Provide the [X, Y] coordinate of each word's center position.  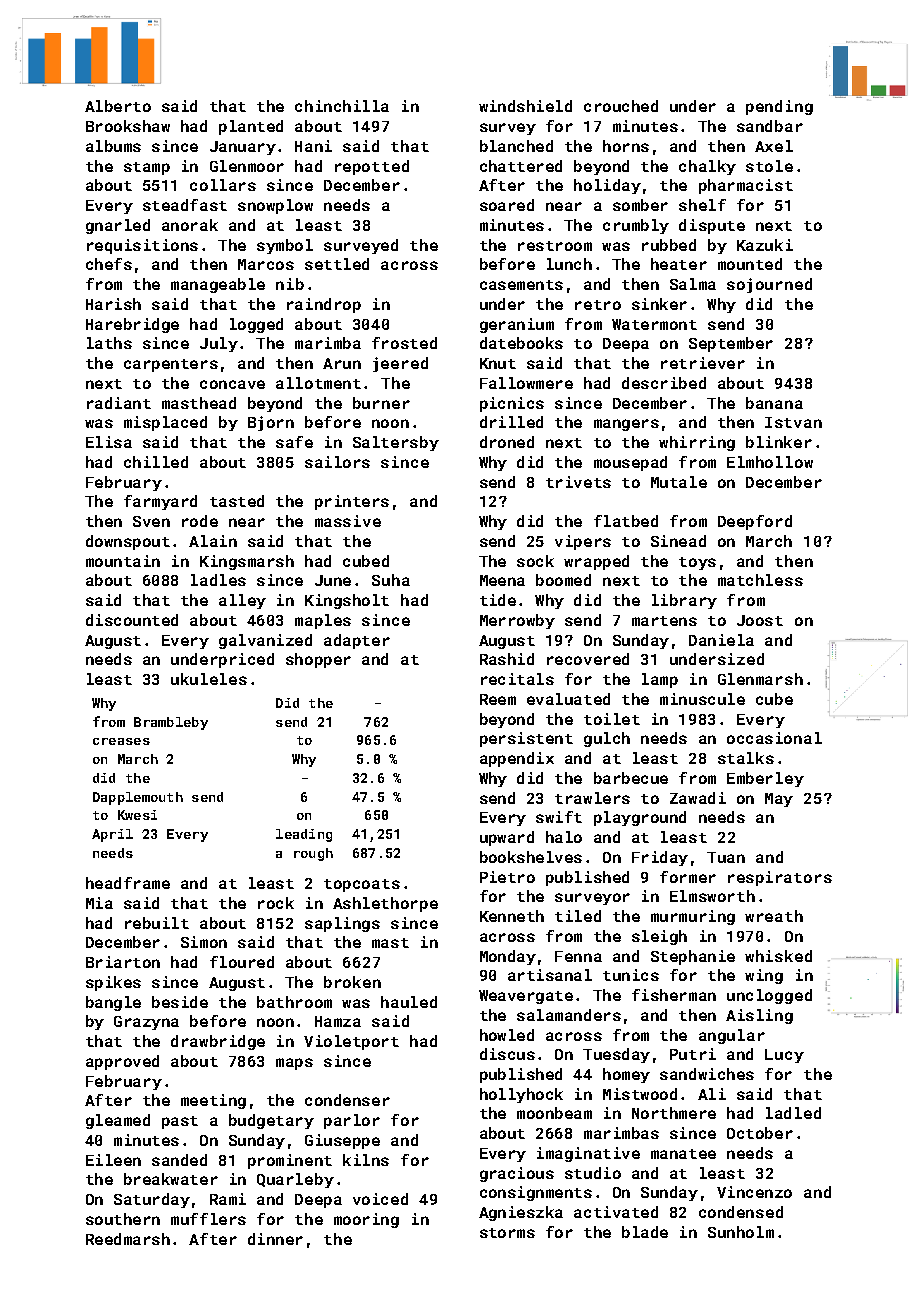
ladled [793, 1113]
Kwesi [137, 815]
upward [507, 838]
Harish [113, 304]
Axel [774, 146]
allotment [318, 383]
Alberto [118, 106]
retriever [703, 363]
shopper [318, 660]
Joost [760, 620]
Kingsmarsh [247, 562]
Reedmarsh [128, 1239]
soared [507, 205]
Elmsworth [712, 896]
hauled [409, 1002]
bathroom [294, 1002]
